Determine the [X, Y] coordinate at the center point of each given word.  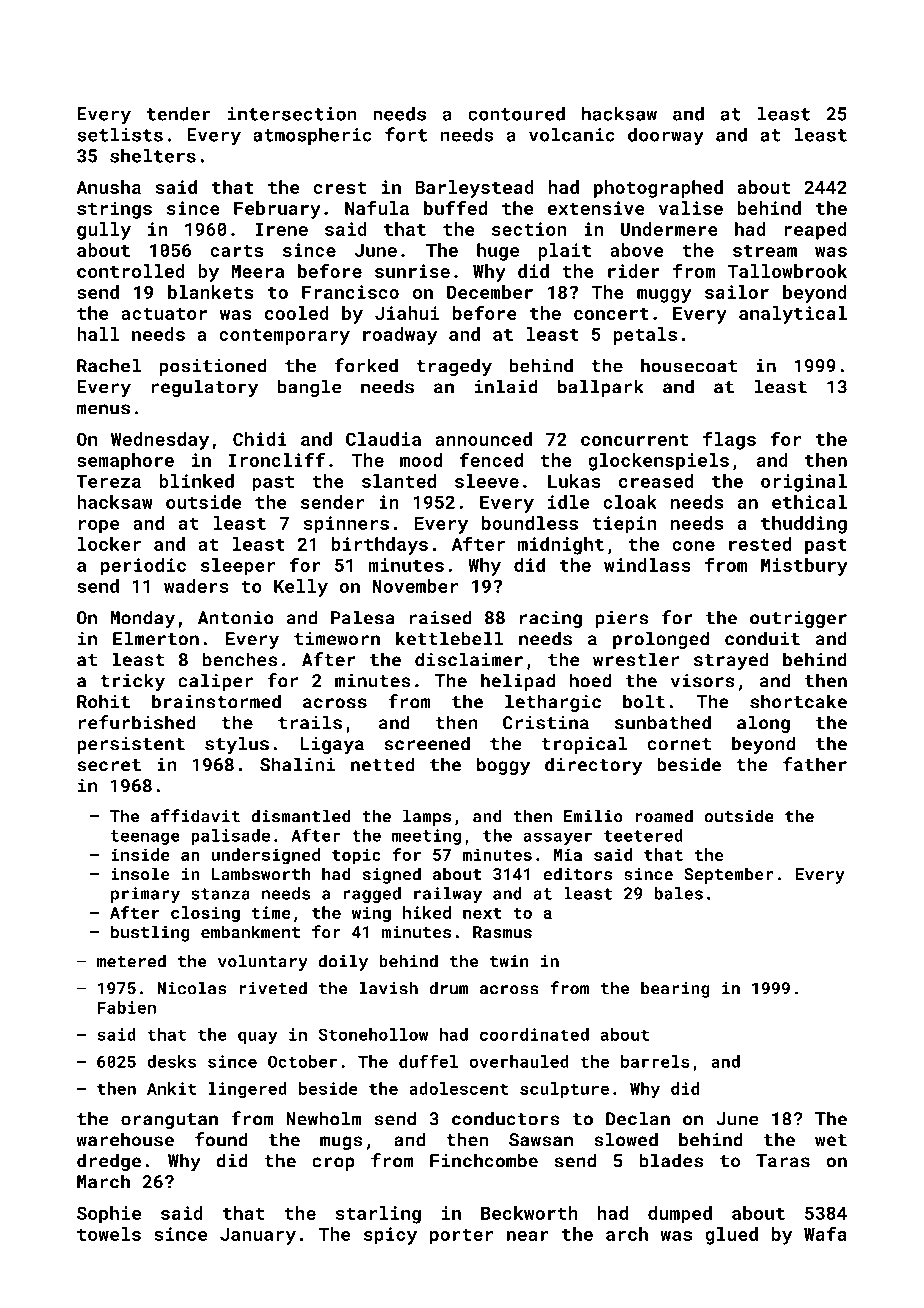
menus [103, 409]
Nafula [377, 208]
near [528, 1236]
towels [109, 1234]
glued [731, 1236]
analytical [793, 315]
